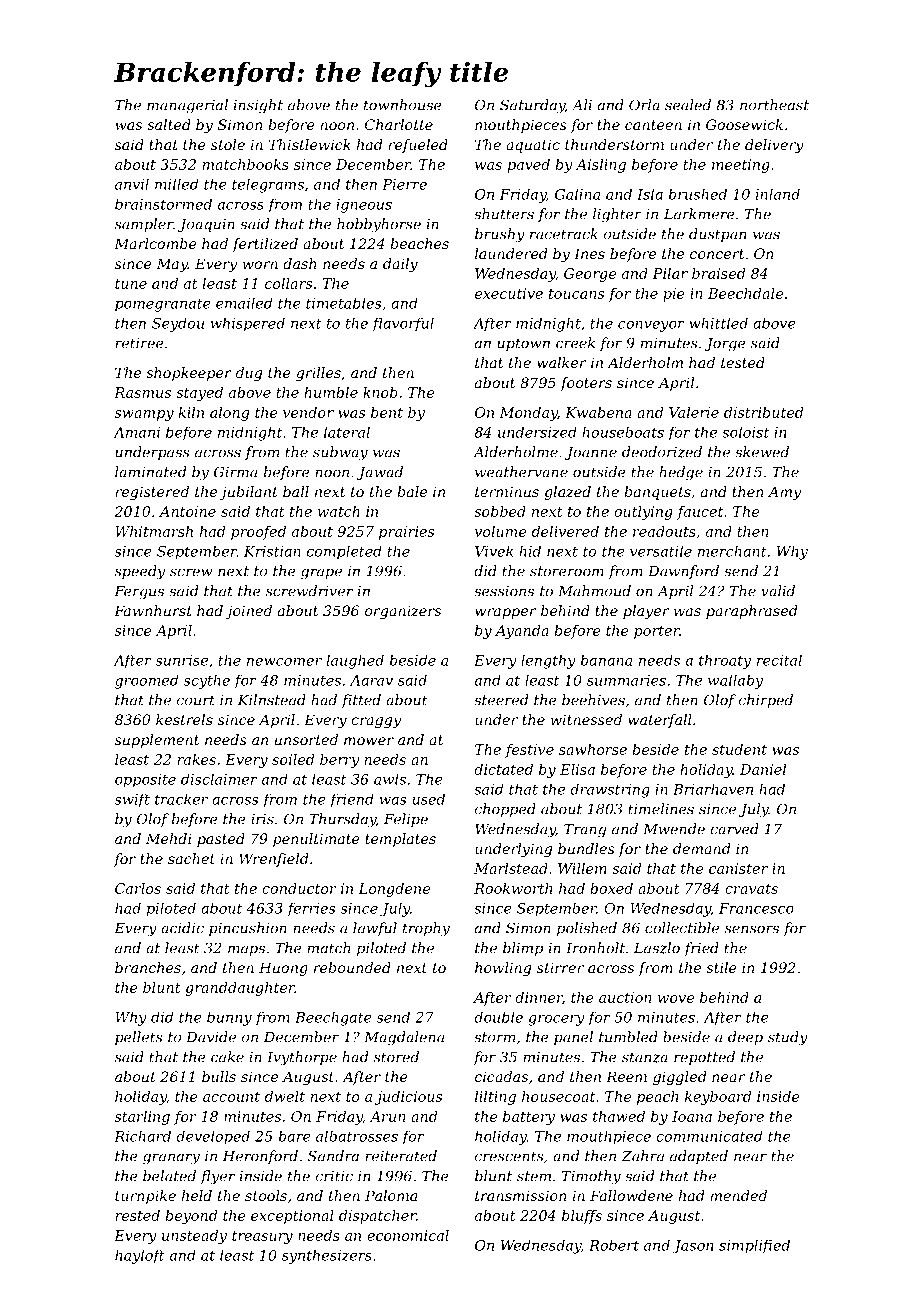 The width and height of the page is (924, 1308). What do you see at coordinates (376, 722) in the page?
I see `craggy` at bounding box center [376, 722].
